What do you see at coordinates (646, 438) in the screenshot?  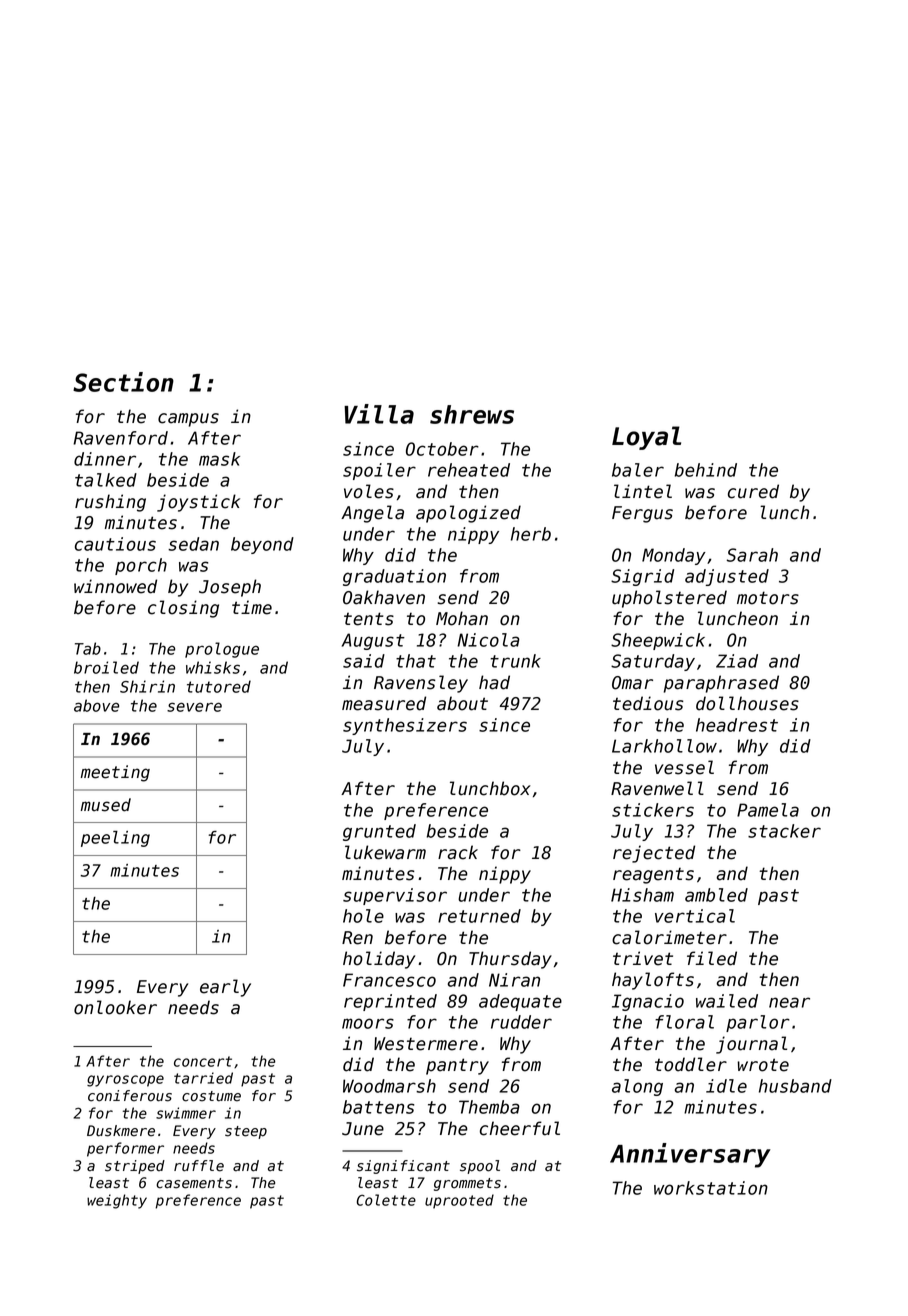 I see `Loyal` at bounding box center [646, 438].
